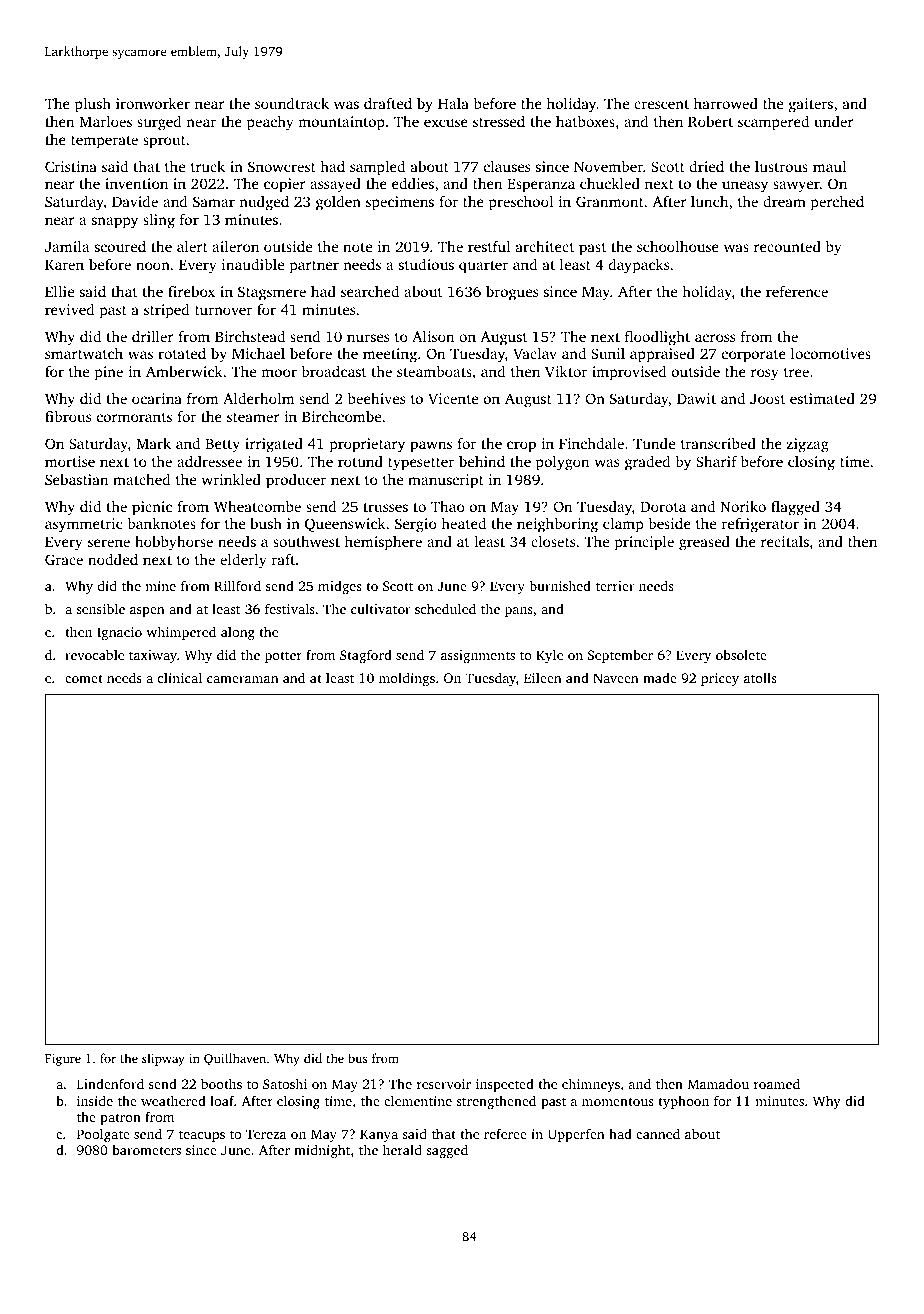 The width and height of the screenshot is (924, 1314). Describe the element at coordinates (521, 203) in the screenshot. I see `preschool` at that location.
